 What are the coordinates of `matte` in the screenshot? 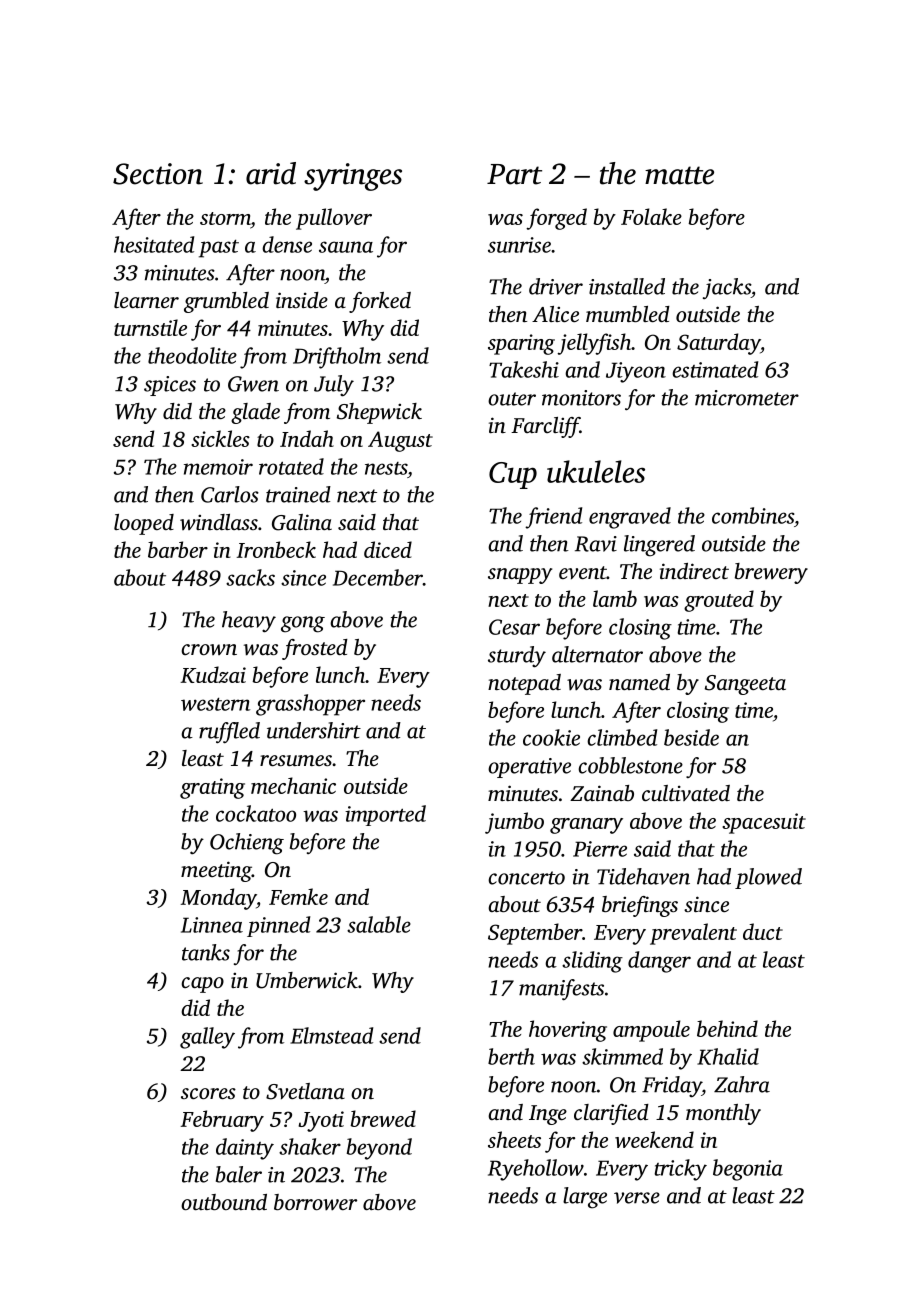 It's located at (679, 175).
